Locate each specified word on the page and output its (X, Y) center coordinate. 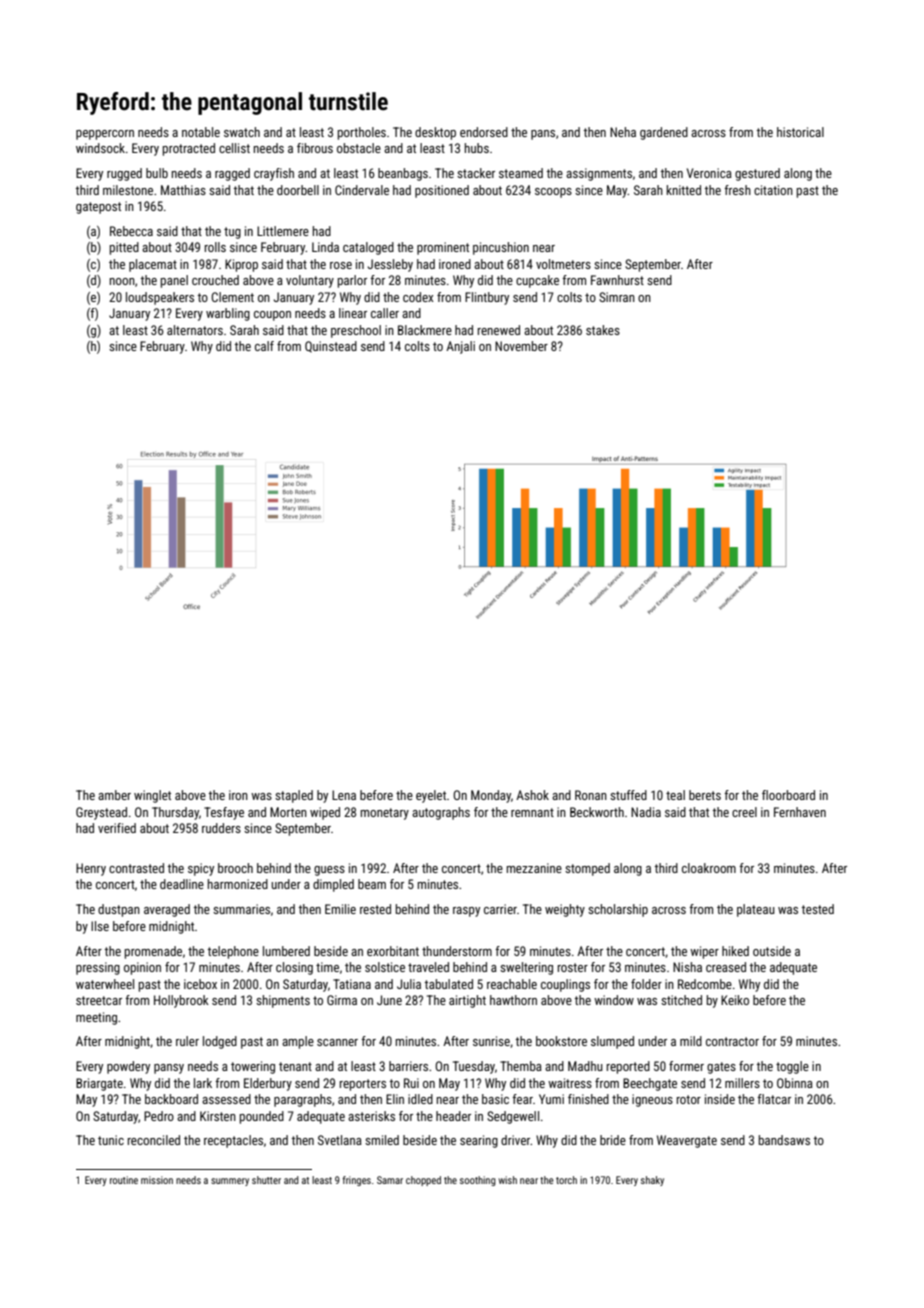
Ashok (532, 795)
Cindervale (362, 190)
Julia (409, 984)
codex (418, 297)
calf (264, 346)
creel (744, 812)
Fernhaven (800, 812)
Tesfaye (224, 813)
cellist (234, 148)
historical (800, 132)
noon (122, 281)
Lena (344, 795)
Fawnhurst (617, 280)
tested (817, 909)
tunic (111, 1140)
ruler (187, 1041)
